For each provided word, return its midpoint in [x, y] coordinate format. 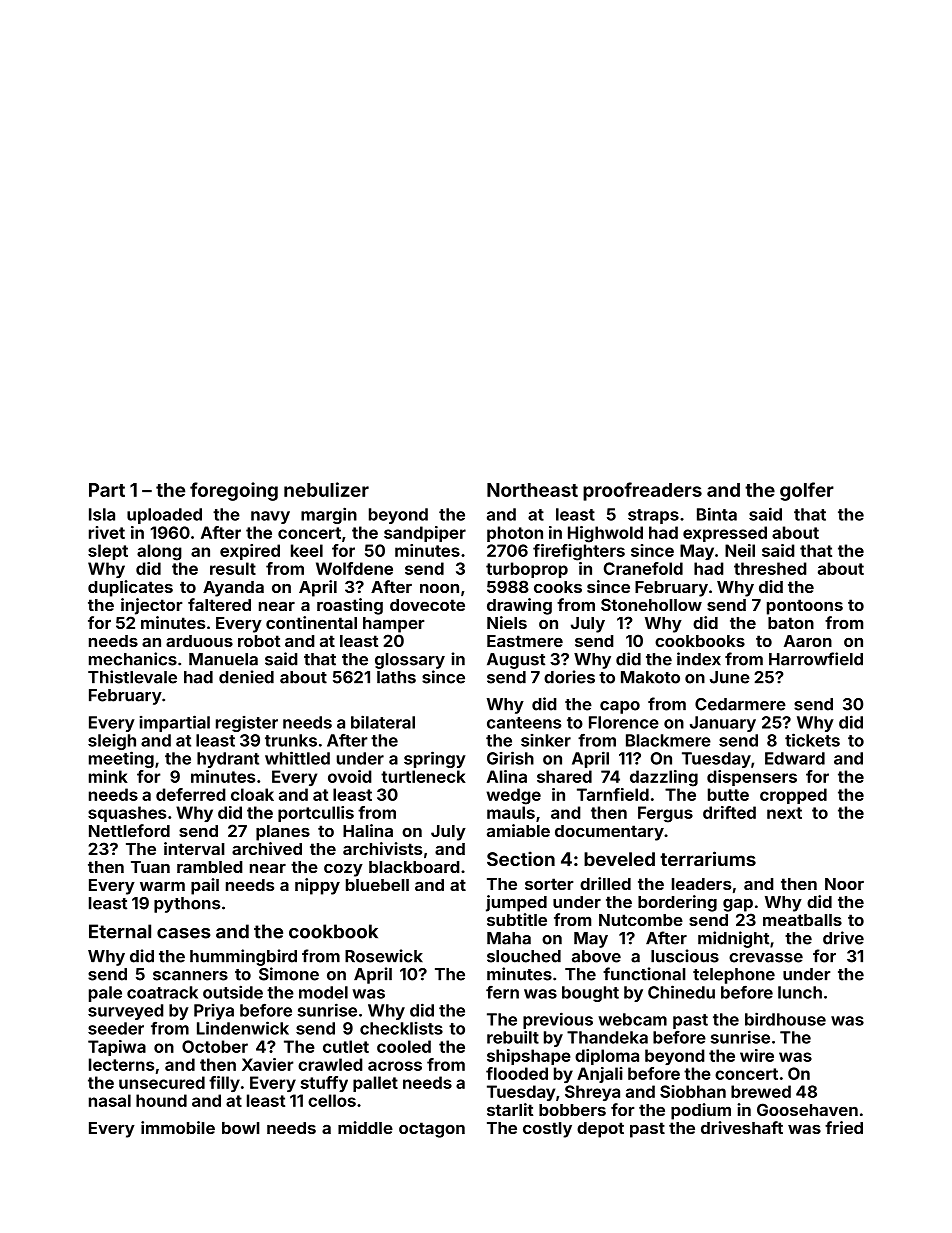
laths [396, 677]
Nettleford [129, 830]
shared [564, 776]
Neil [740, 550]
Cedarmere [740, 704]
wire [757, 1055]
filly [224, 1084]
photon [515, 534]
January [723, 724]
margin [329, 515]
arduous [199, 641]
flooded [517, 1073]
